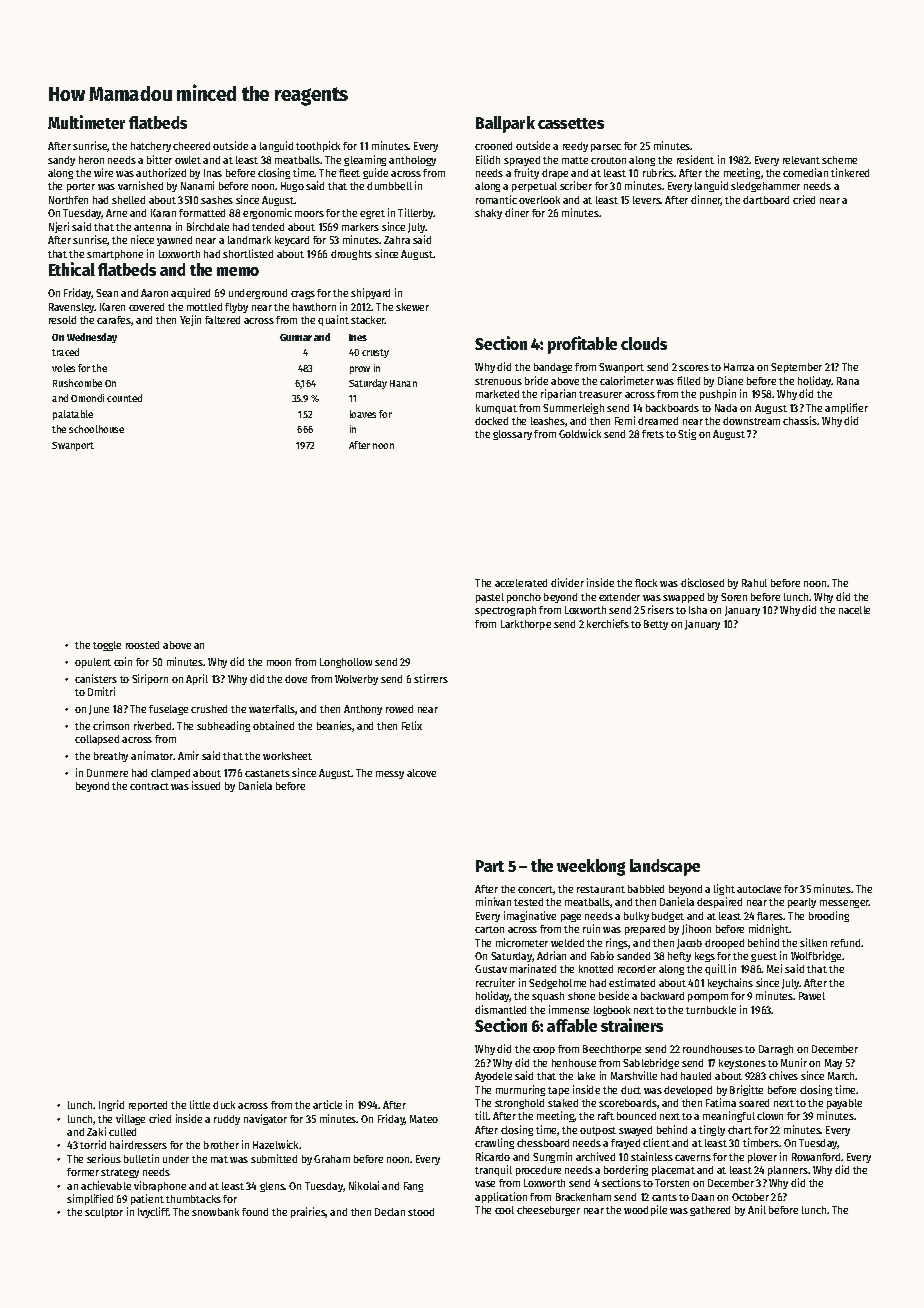  Describe the element at coordinates (488, 214) in the document. I see `shaky` at that location.
